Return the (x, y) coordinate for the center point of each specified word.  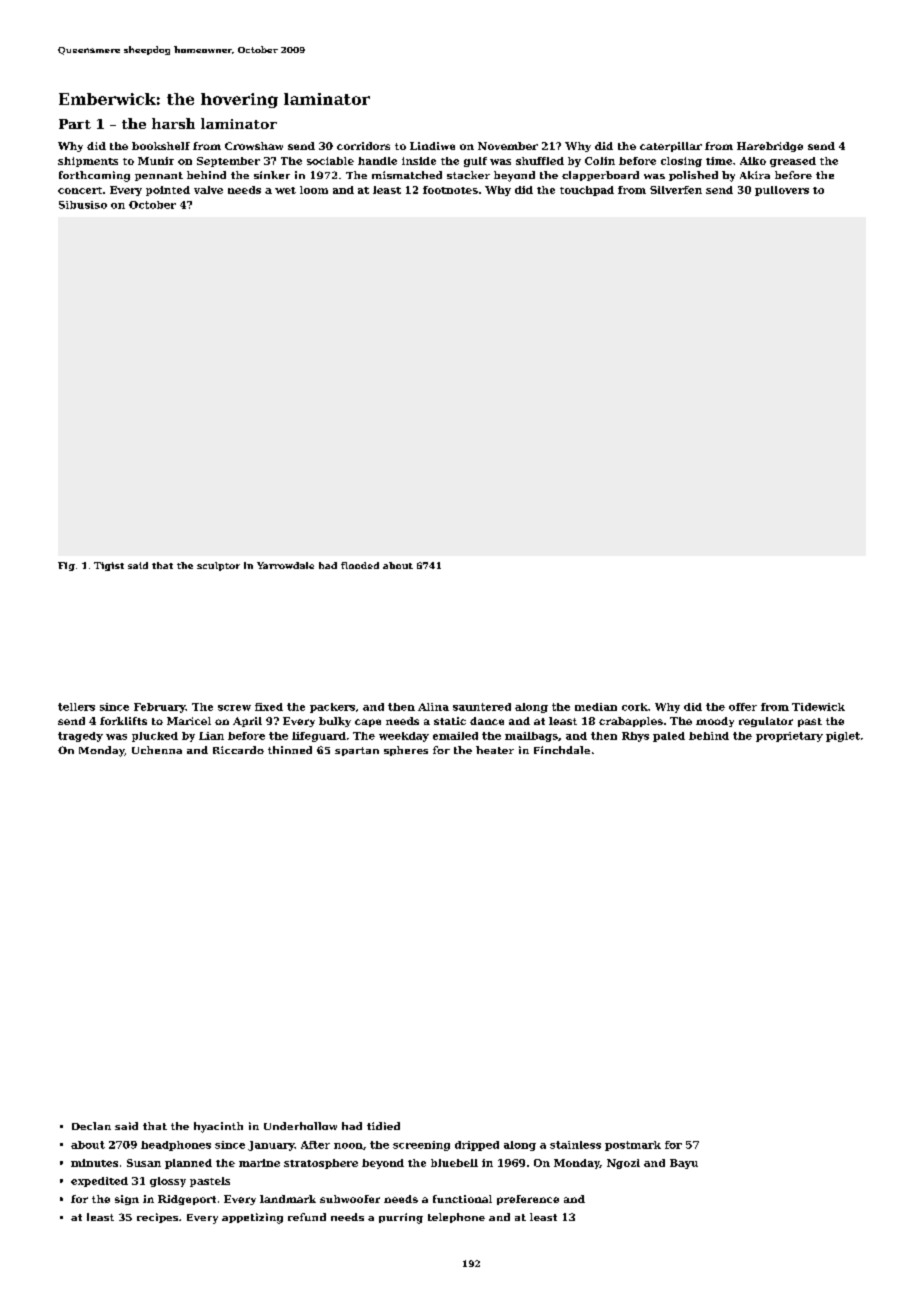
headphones (176, 1146)
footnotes (450, 190)
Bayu (684, 1164)
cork (635, 707)
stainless (575, 1145)
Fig (66, 566)
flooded (360, 565)
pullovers (782, 191)
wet (285, 190)
